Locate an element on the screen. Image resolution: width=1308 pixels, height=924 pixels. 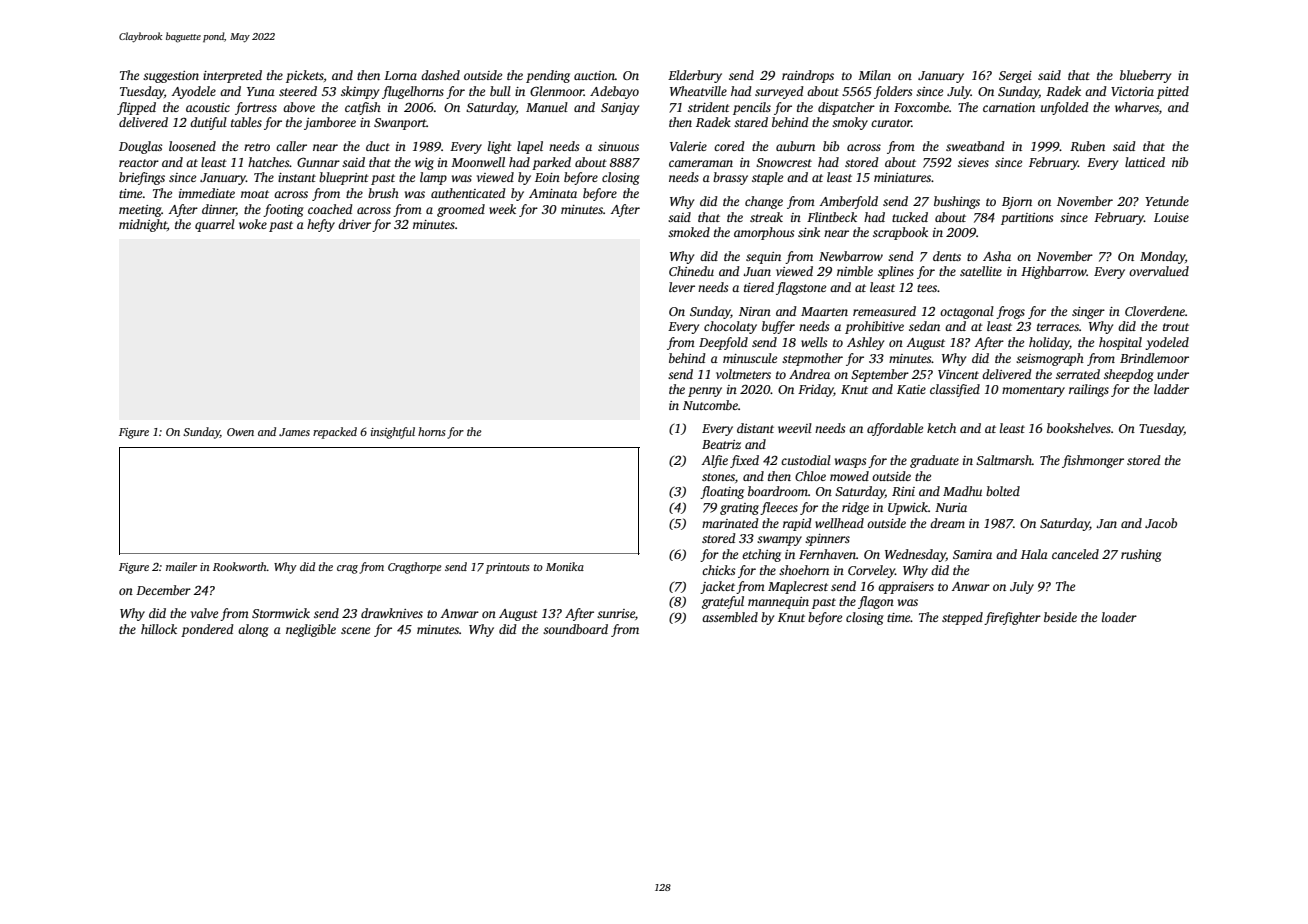
Chinedu is located at coordinates (691, 271).
